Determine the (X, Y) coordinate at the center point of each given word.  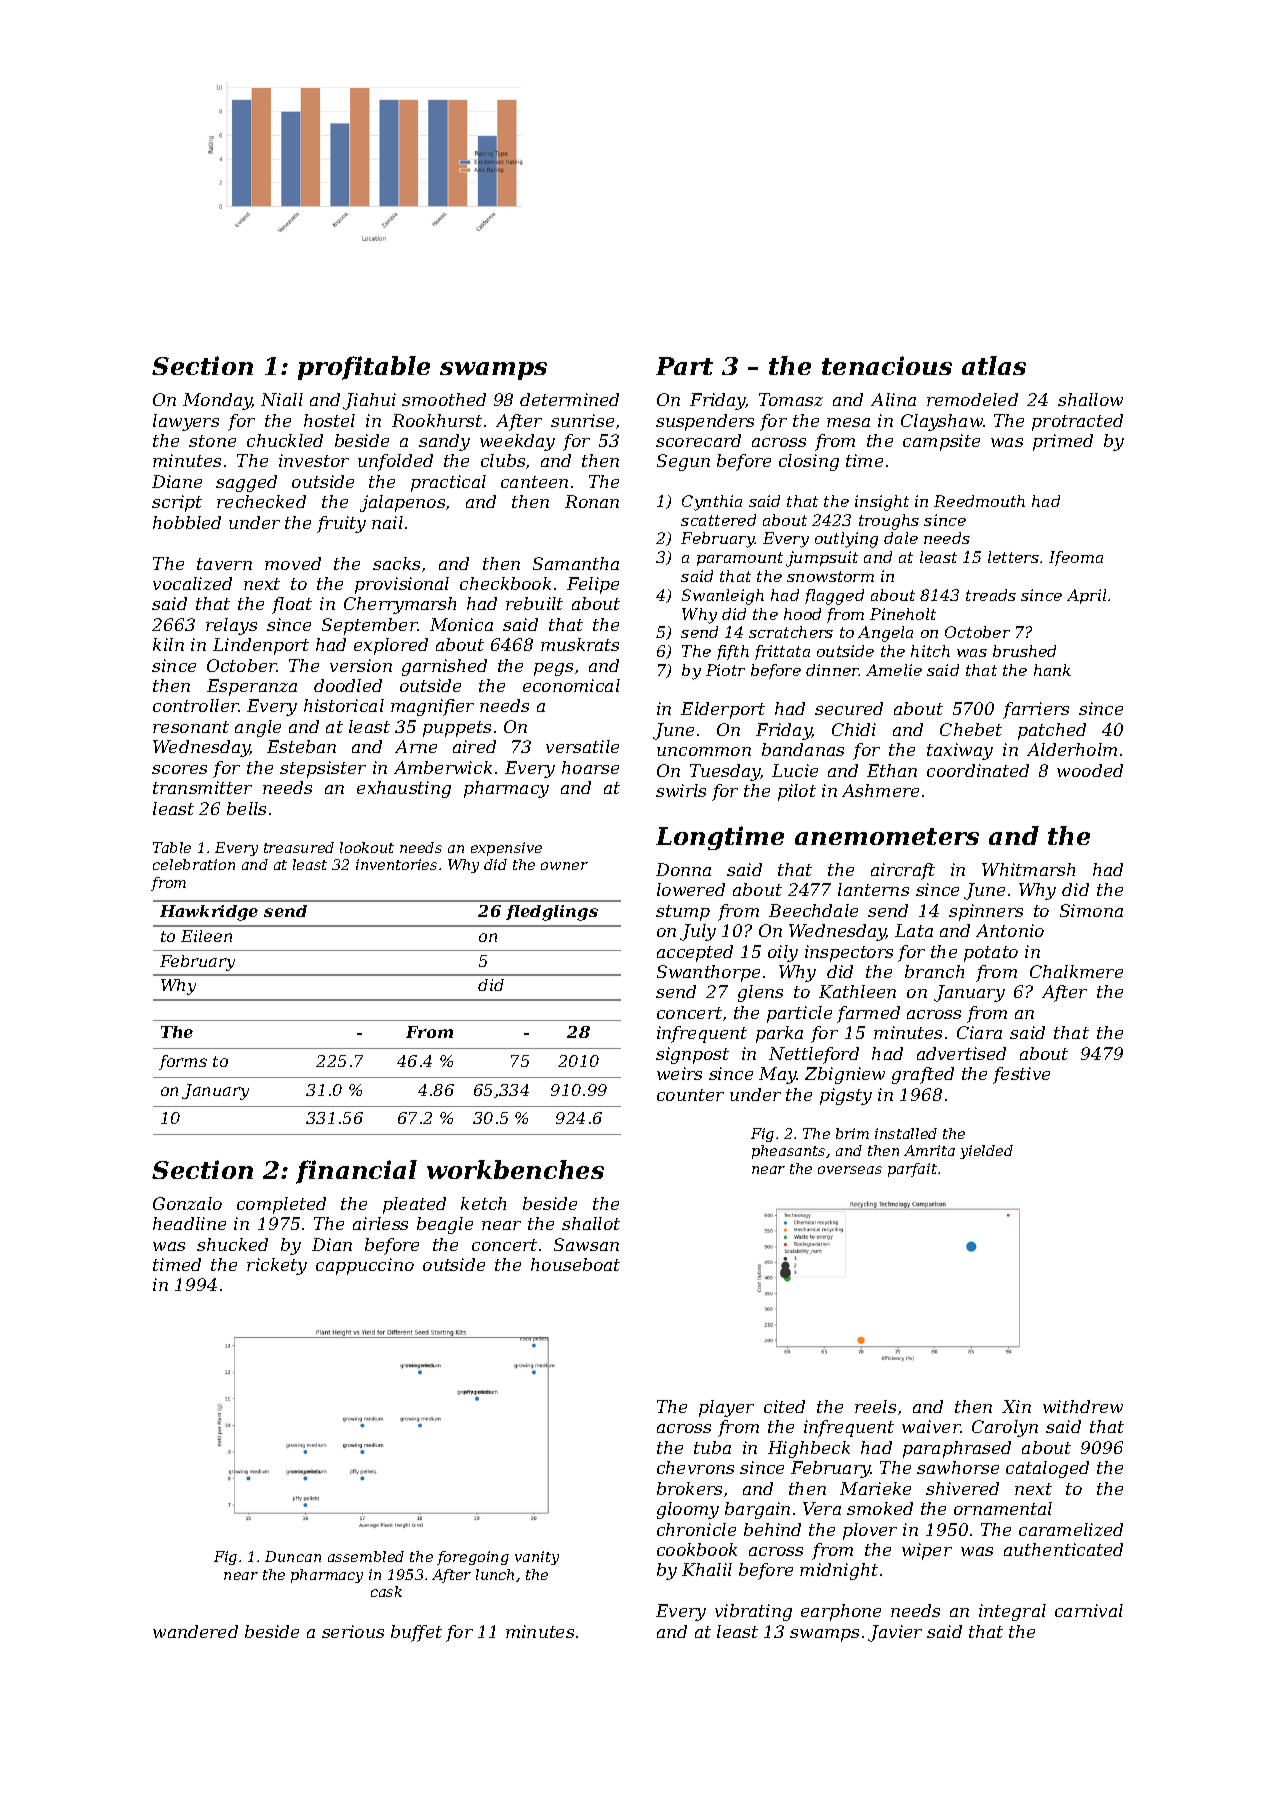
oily (783, 953)
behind (772, 1529)
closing (809, 462)
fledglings (552, 913)
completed (281, 1205)
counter (690, 1095)
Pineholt (903, 614)
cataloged (1047, 1469)
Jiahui (369, 401)
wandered (195, 1631)
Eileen (206, 936)
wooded (1090, 770)
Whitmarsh (1028, 869)
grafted (923, 1075)
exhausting (404, 789)
